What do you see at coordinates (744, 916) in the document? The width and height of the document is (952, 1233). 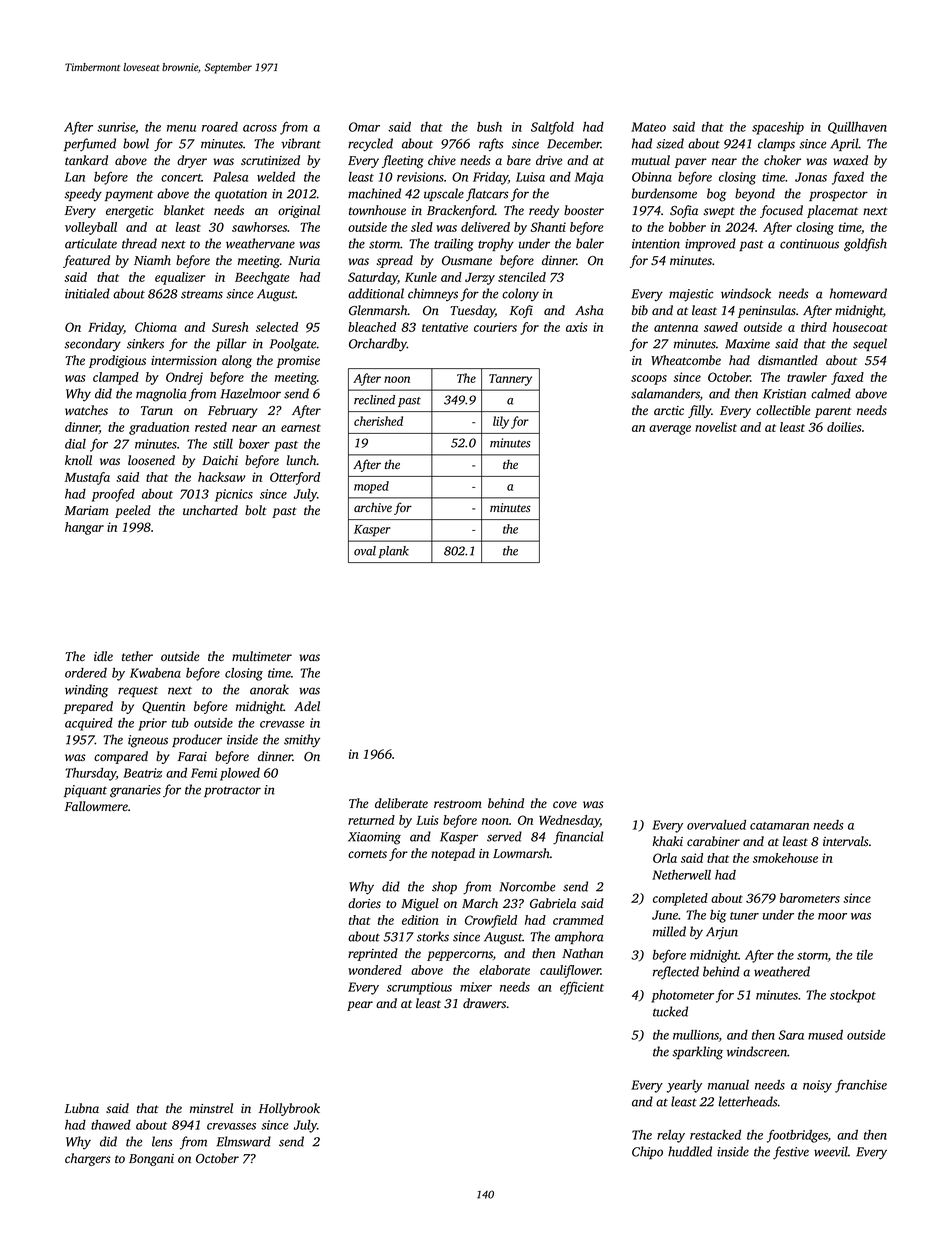 I see `tuner` at bounding box center [744, 916].
